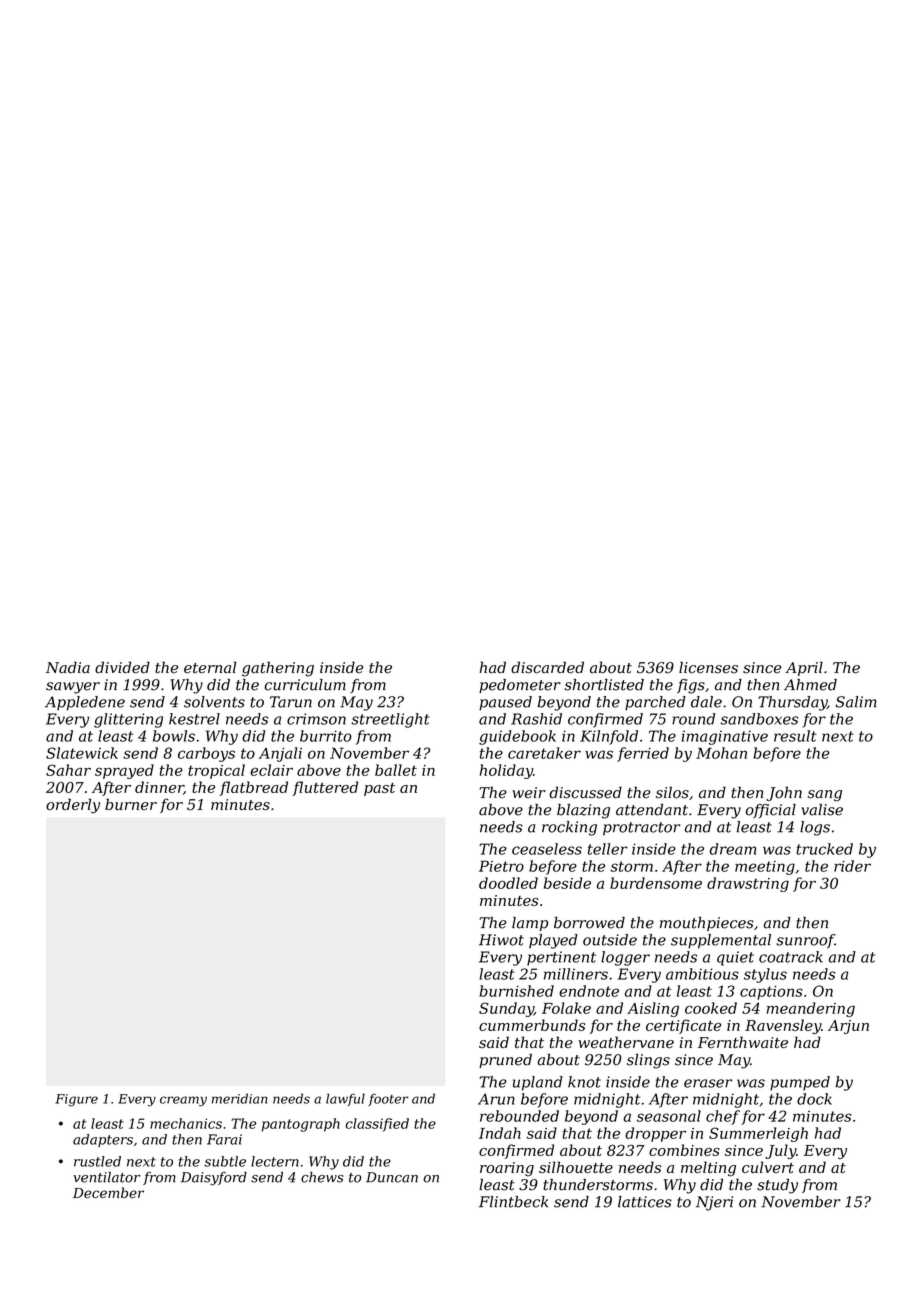 Image resolution: width=924 pixels, height=1308 pixels. Describe the element at coordinates (68, 667) in the screenshot. I see `Nadia` at that location.
